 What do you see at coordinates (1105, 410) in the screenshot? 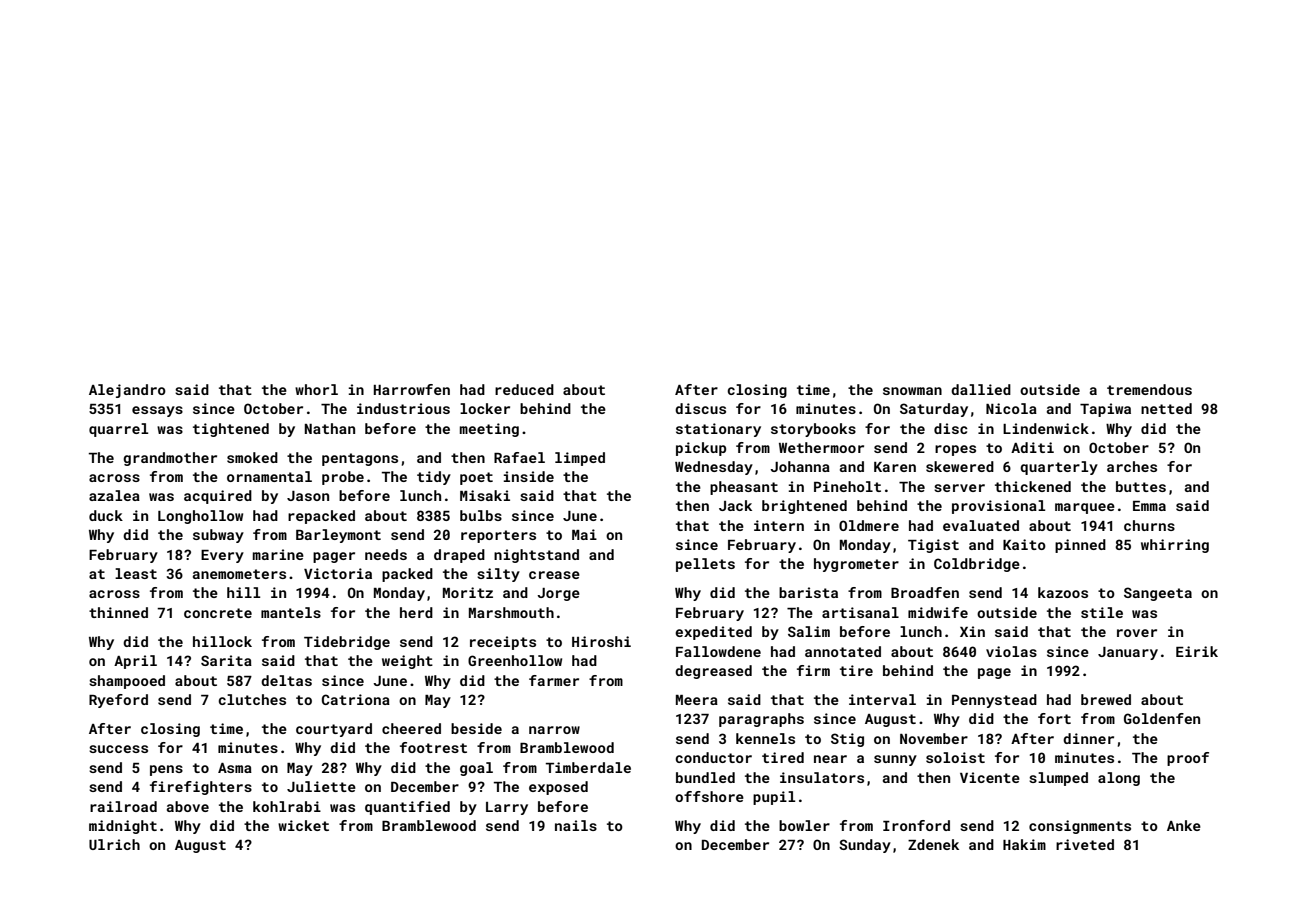
I see `Tapiwa` at bounding box center [1105, 410].
